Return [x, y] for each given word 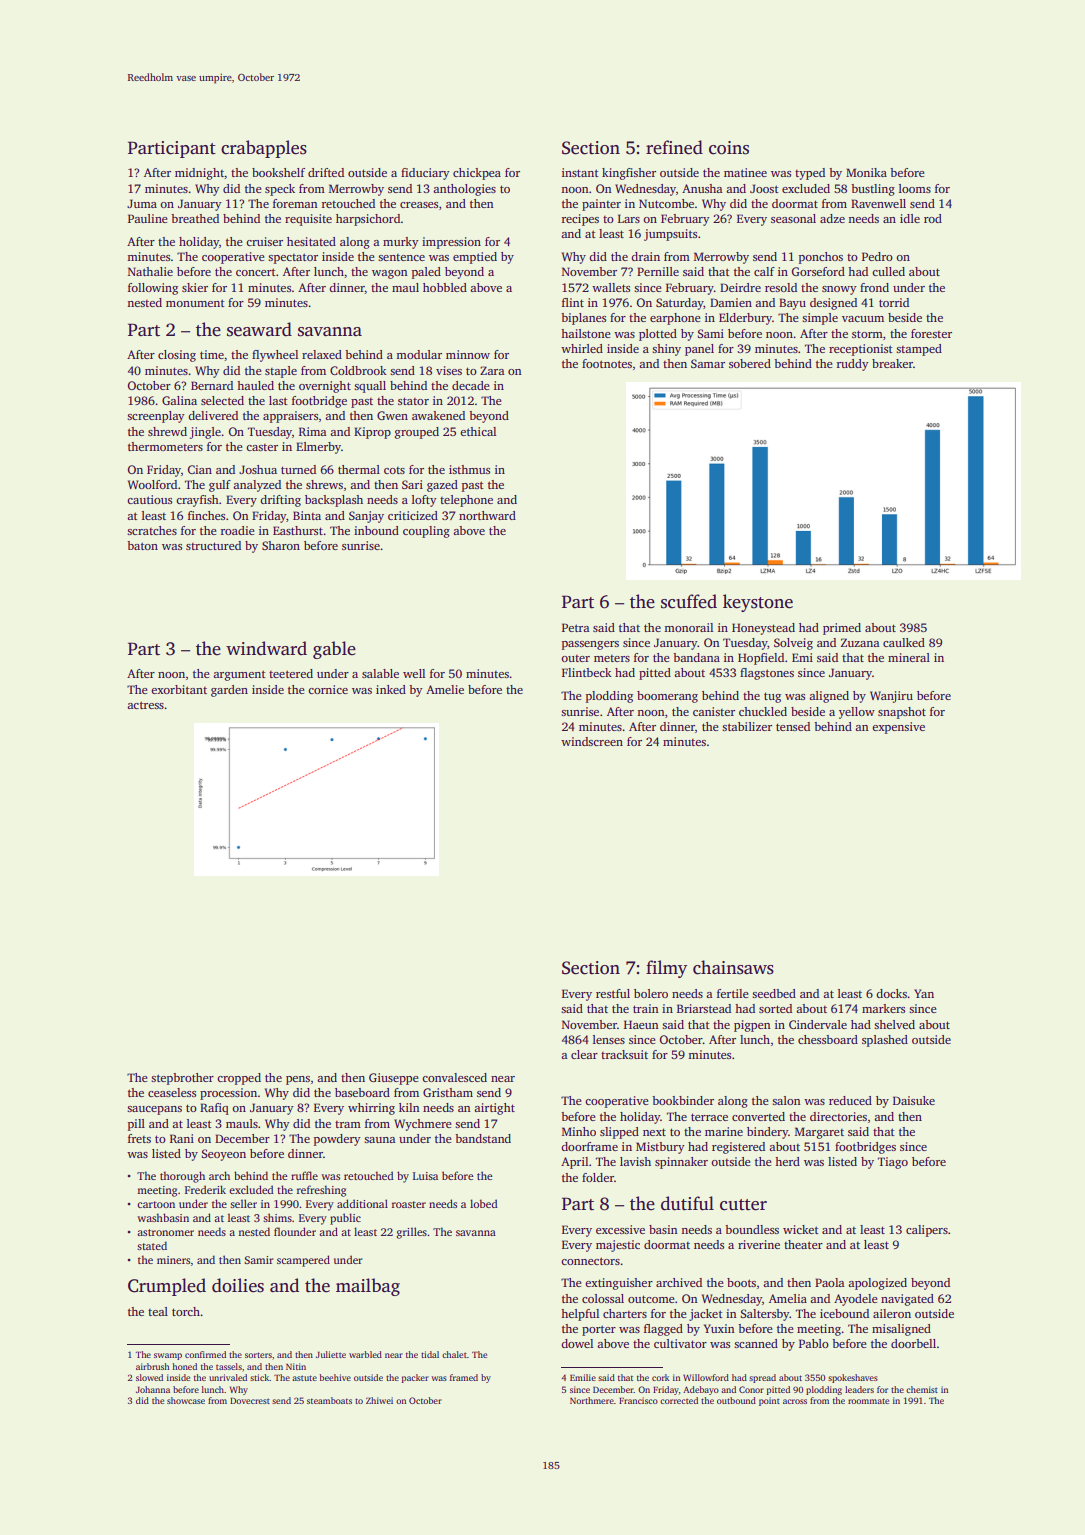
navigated [907, 1300]
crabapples [264, 149]
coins [729, 148]
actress [145, 705]
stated [152, 1245]
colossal [603, 1298]
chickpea [477, 174]
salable [380, 673]
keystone [758, 603]
